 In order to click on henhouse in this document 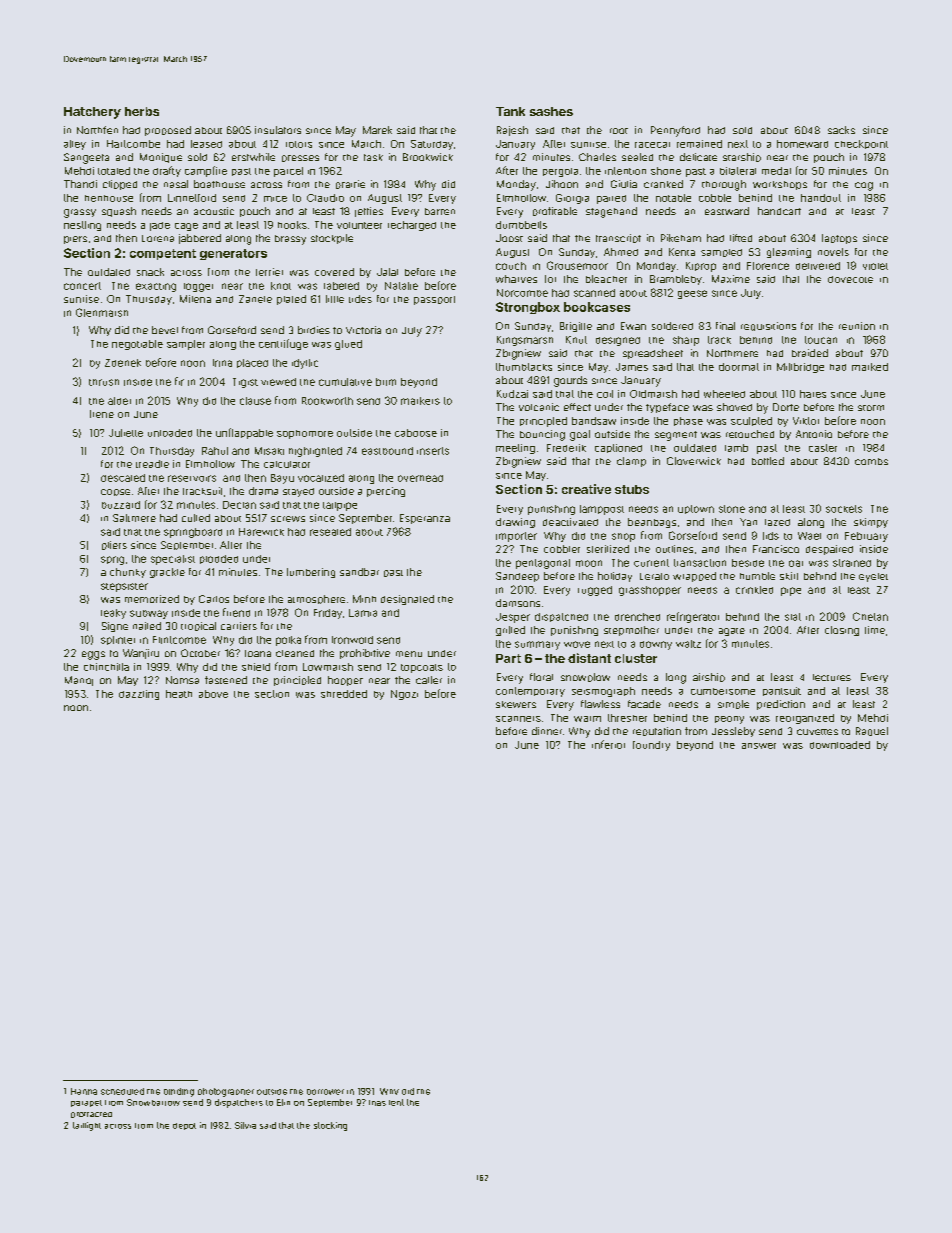, I will do `click(109, 198)`.
